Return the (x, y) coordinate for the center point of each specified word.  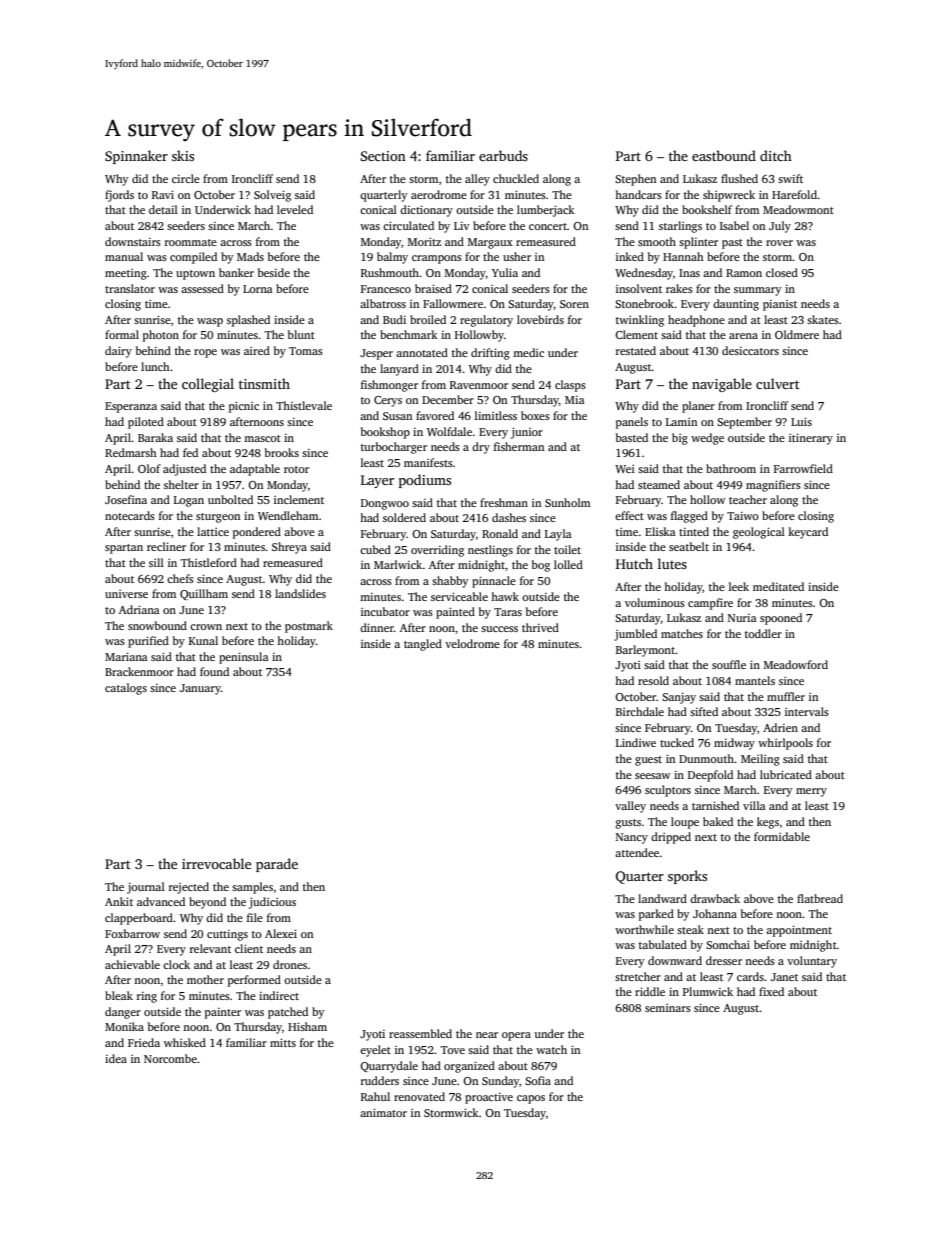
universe (126, 594)
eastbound (724, 155)
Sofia (538, 1080)
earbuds (503, 155)
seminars (668, 1008)
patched (288, 1013)
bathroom (731, 468)
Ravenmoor (479, 385)
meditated (778, 586)
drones (290, 964)
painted (455, 613)
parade (277, 865)
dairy (118, 352)
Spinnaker (136, 157)
